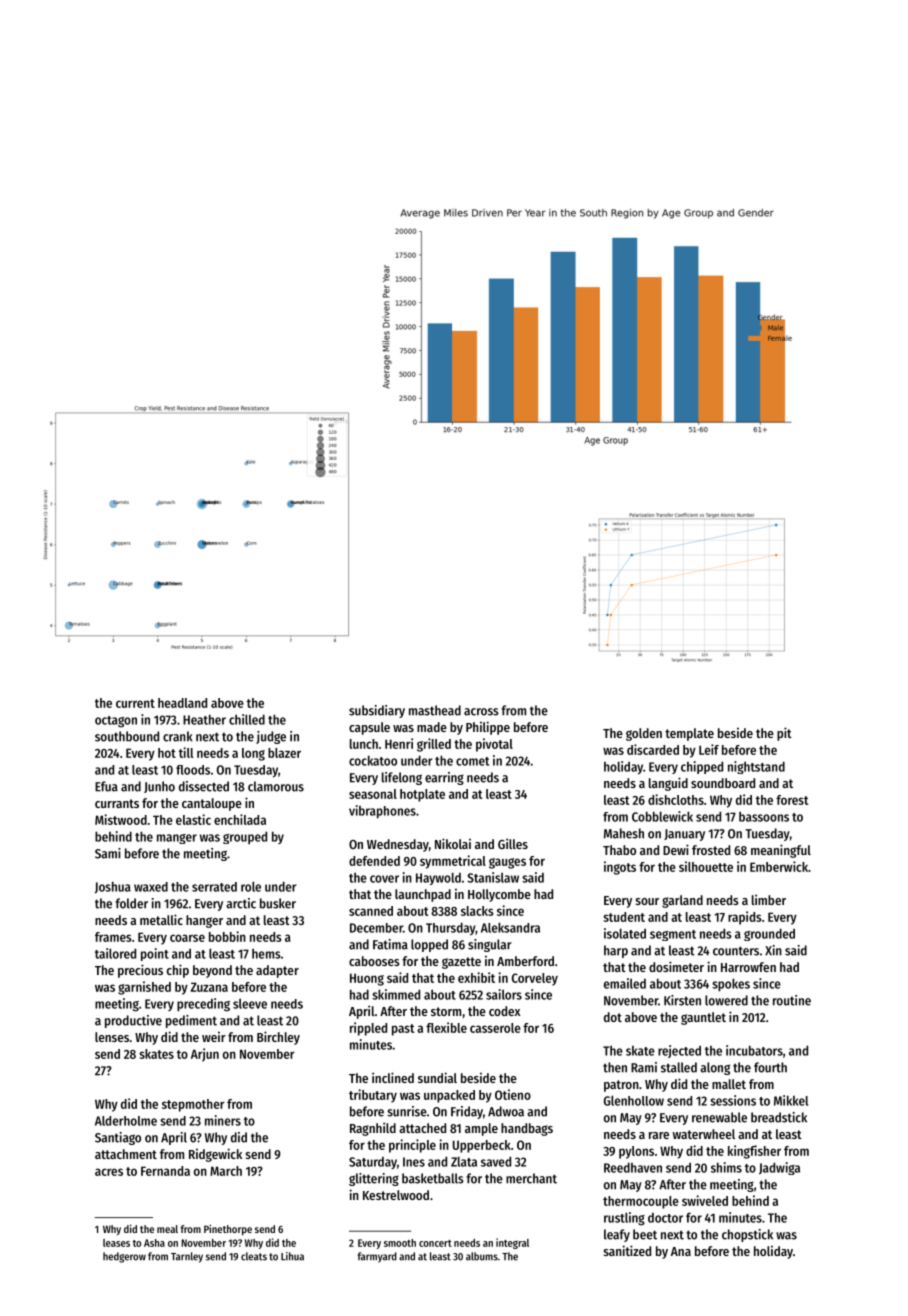 The width and height of the page is (908, 1316). What do you see at coordinates (779, 1168) in the page?
I see `Jadwiga` at bounding box center [779, 1168].
